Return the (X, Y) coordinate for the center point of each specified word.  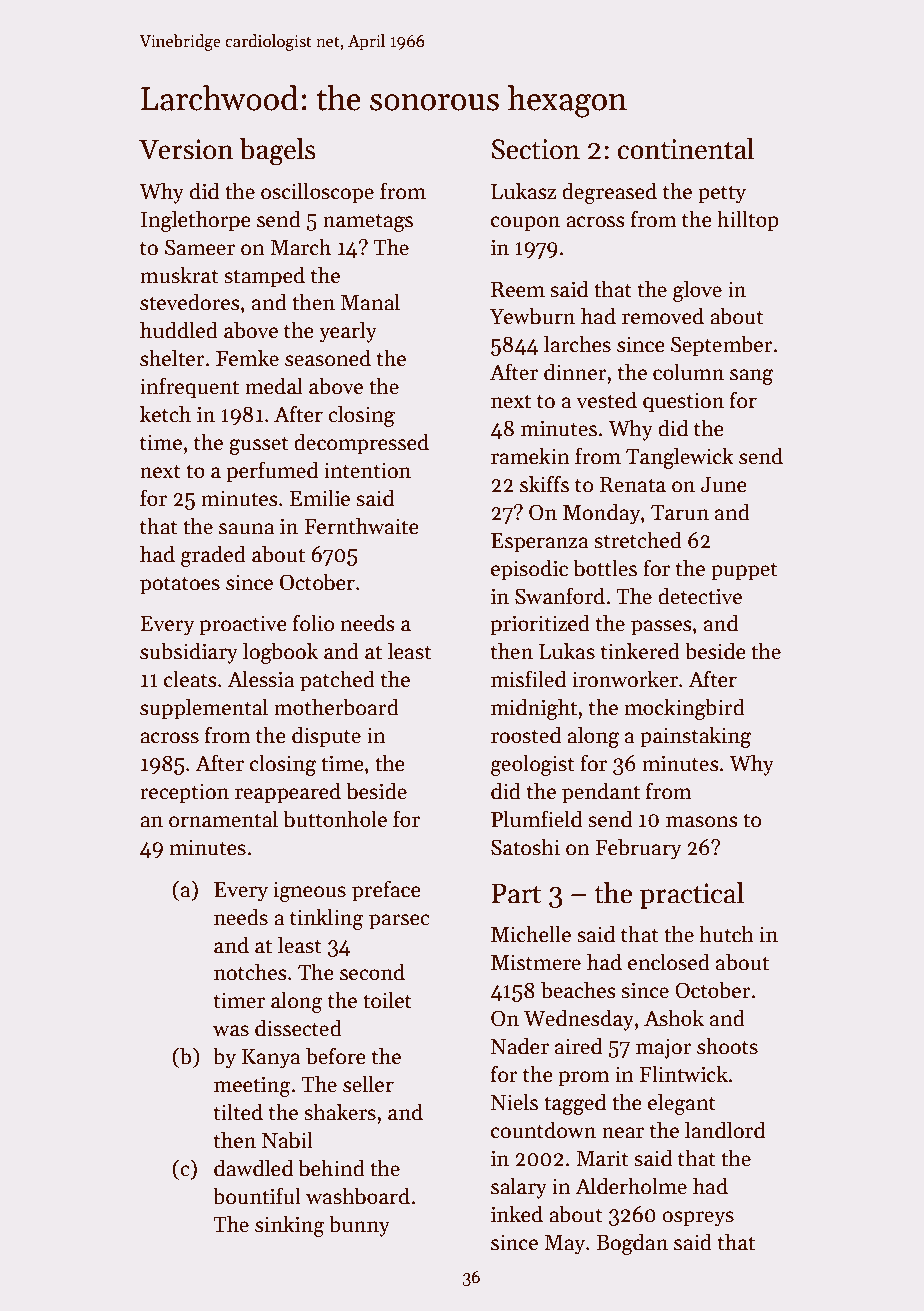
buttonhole (335, 819)
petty (722, 194)
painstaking (695, 737)
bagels (277, 152)
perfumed (272, 472)
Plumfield (537, 819)
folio (313, 623)
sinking (290, 1226)
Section (536, 149)
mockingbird (684, 709)
